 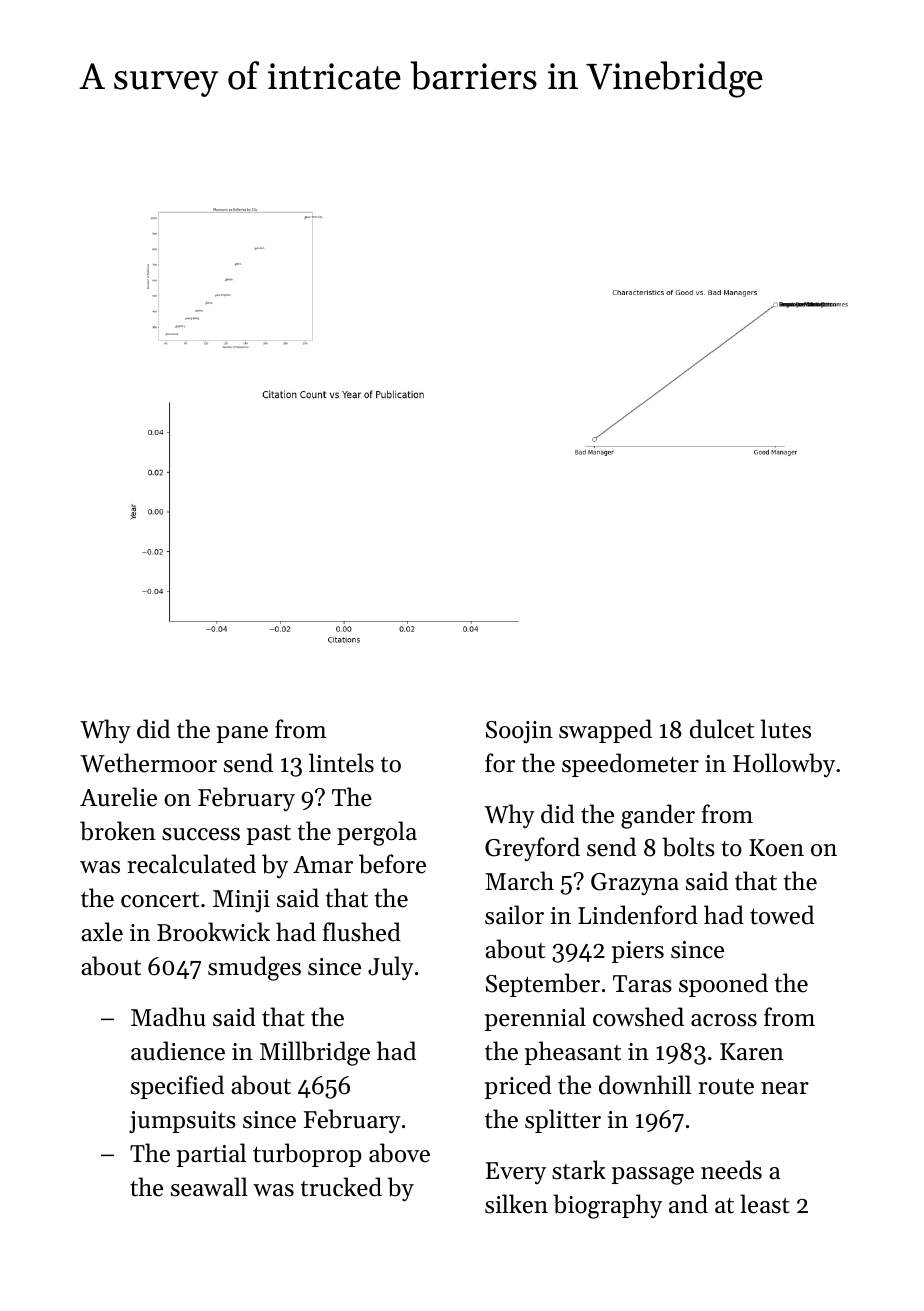 I want to click on Aurelie, so click(x=118, y=797).
